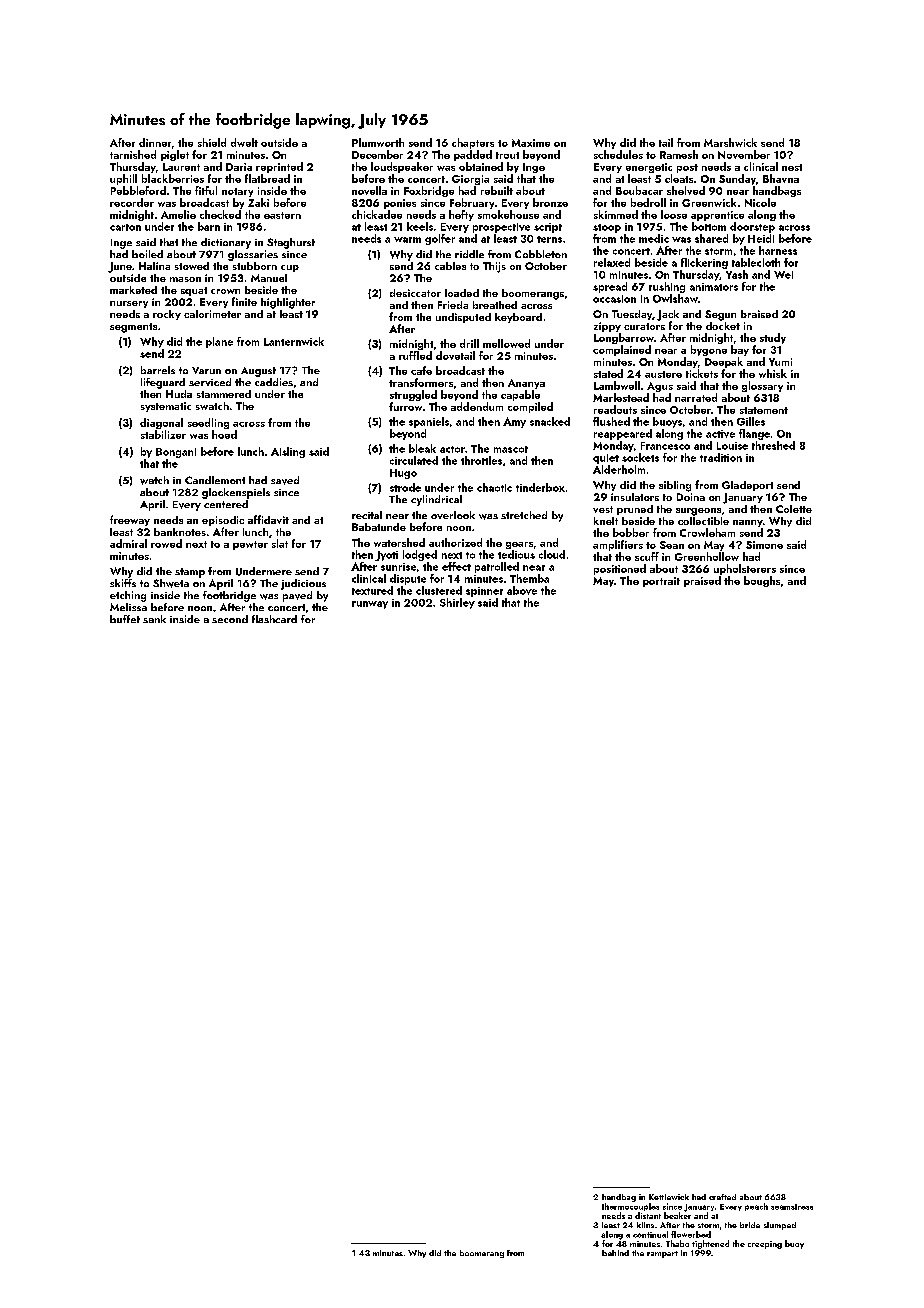 Image resolution: width=924 pixels, height=1308 pixels. I want to click on boughs, so click(762, 581).
